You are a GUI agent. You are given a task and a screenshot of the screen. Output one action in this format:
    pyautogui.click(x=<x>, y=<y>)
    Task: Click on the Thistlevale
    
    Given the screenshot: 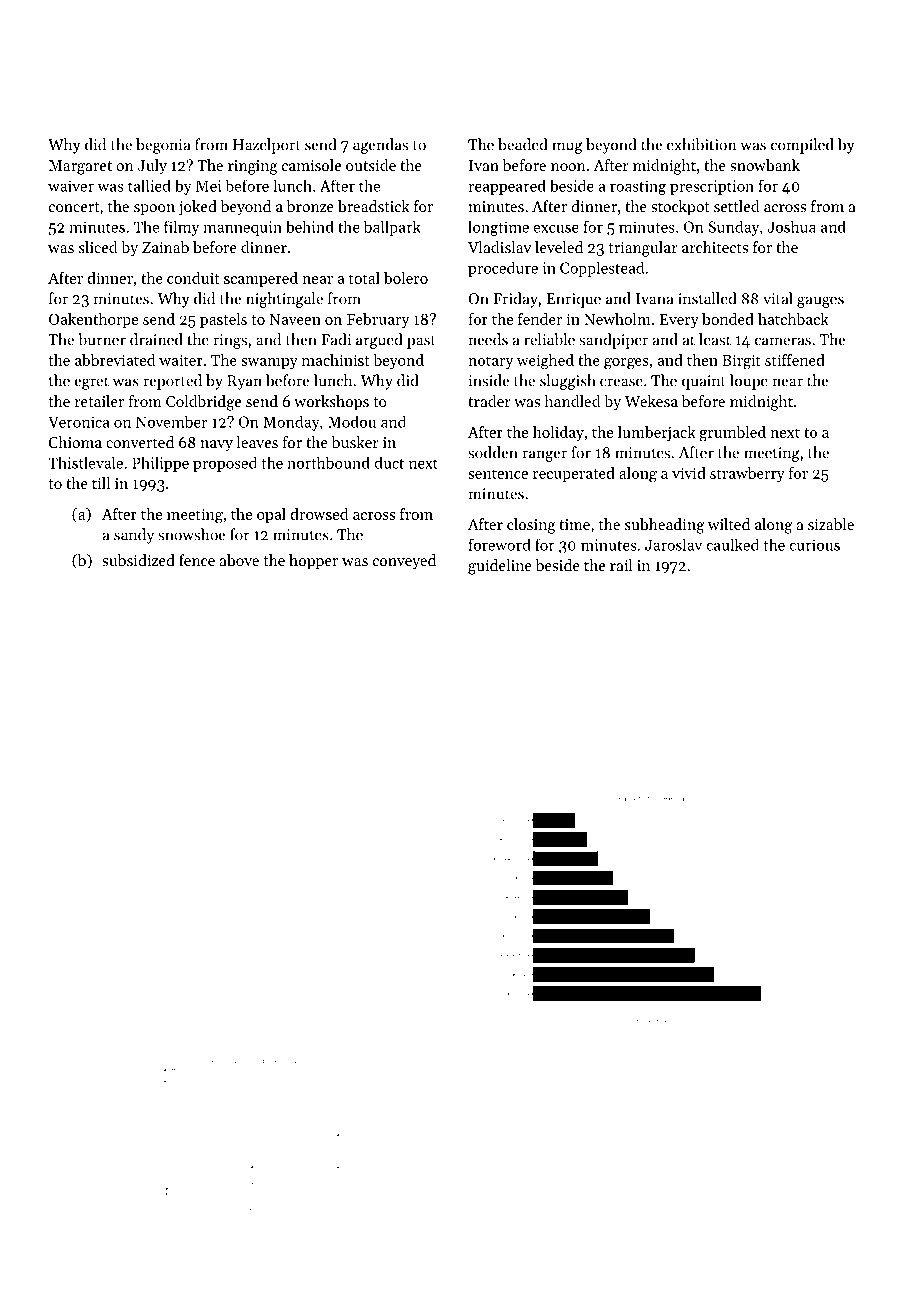 What is the action you would take?
    pyautogui.click(x=85, y=462)
